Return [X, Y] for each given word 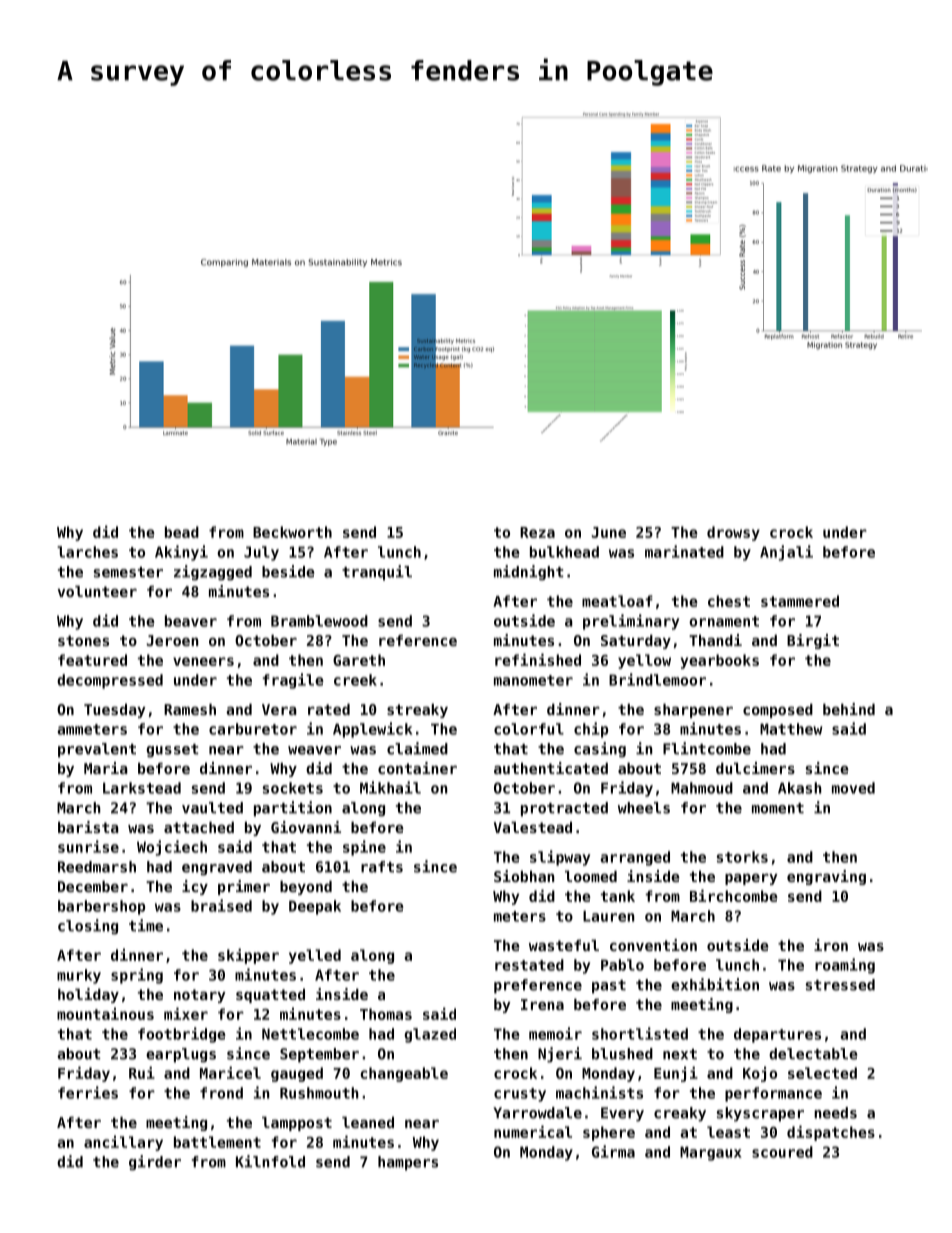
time [146, 925]
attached [199, 827]
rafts [382, 867]
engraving [826, 877]
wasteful [564, 945]
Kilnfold [270, 1161]
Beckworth [292, 532]
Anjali [786, 553]
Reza [537, 532]
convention [653, 945]
